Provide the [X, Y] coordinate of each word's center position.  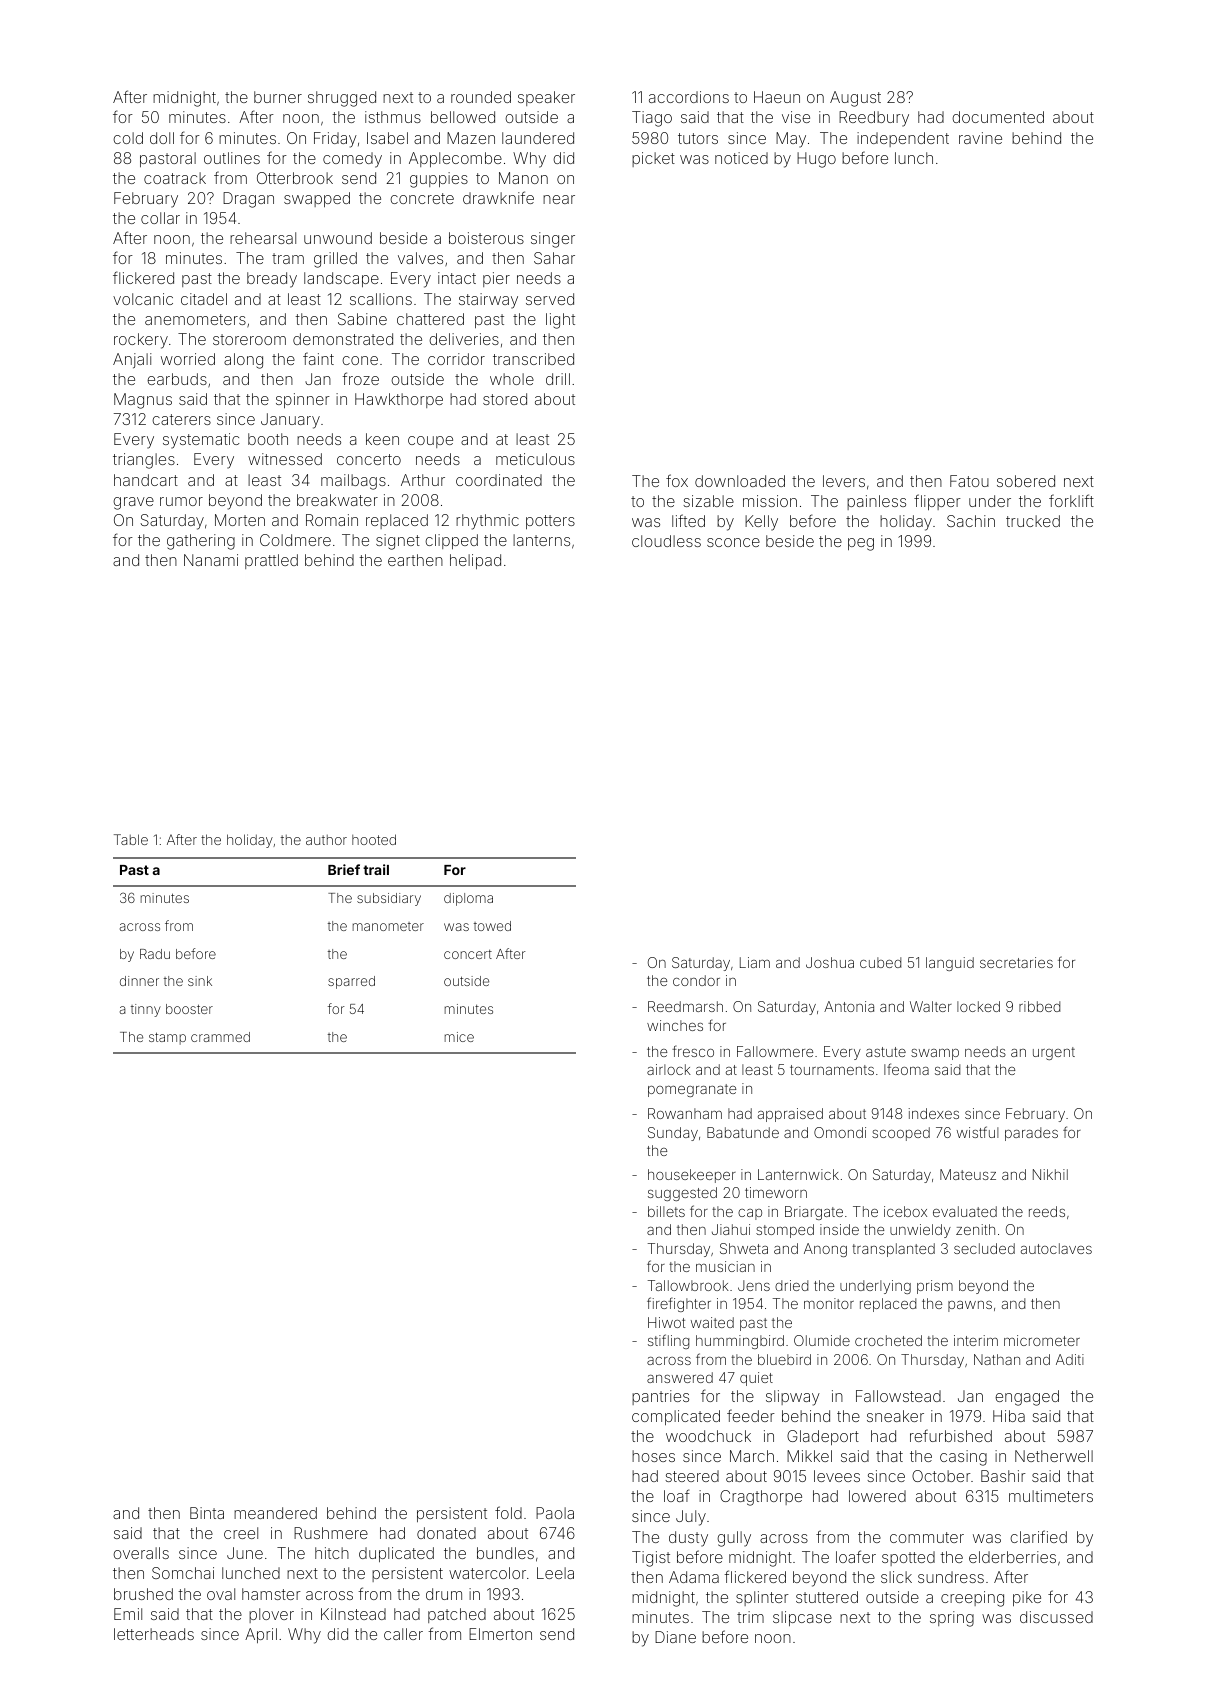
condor [696, 980]
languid [950, 964]
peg [861, 544]
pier [496, 279]
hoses [653, 1456]
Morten [240, 520]
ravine [980, 138]
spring [952, 1619]
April [261, 1635]
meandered [275, 1513]
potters [550, 522]
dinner [139, 981]
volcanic [143, 299]
